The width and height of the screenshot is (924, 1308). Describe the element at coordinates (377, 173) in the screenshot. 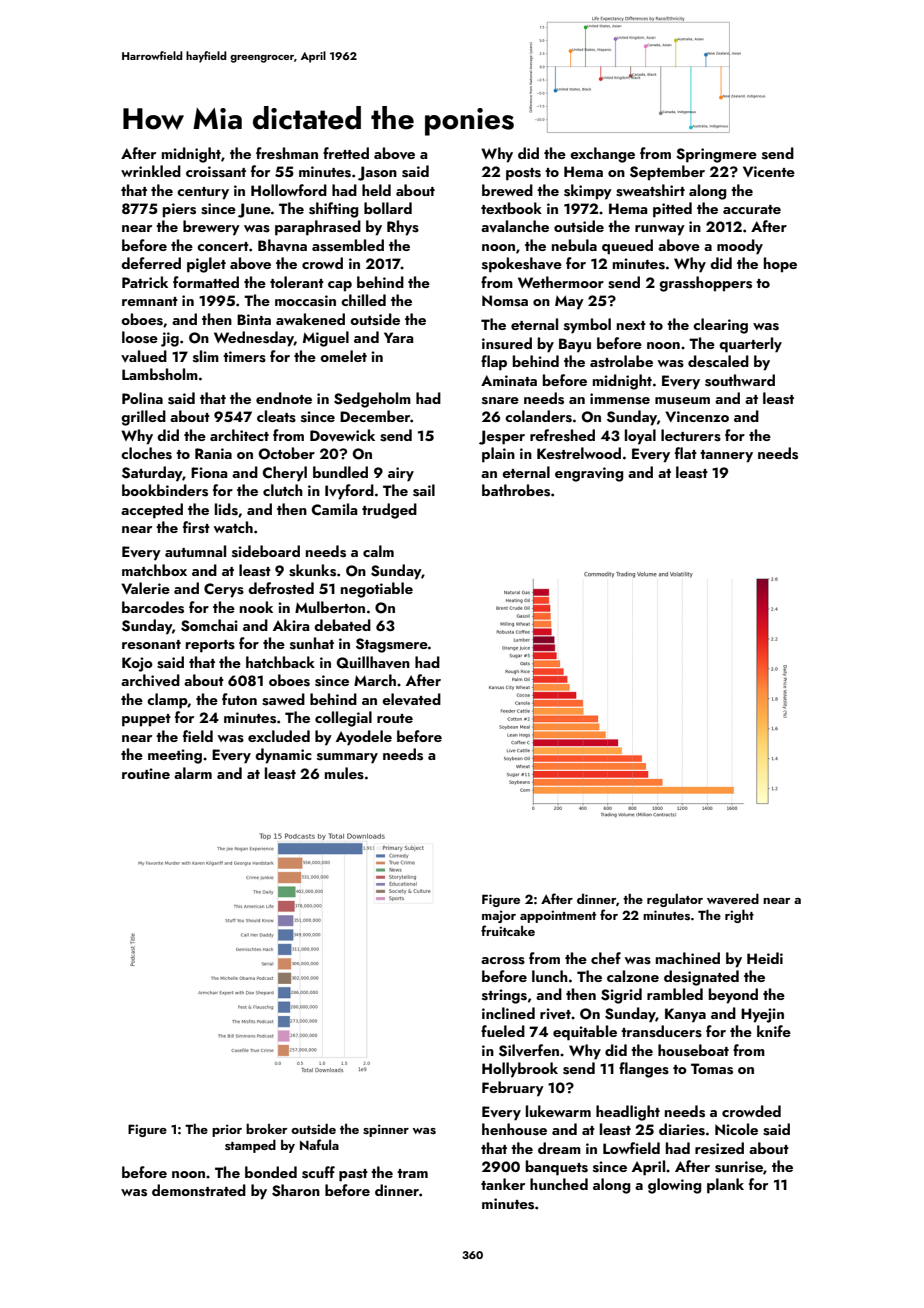

I see `Jason` at that location.
